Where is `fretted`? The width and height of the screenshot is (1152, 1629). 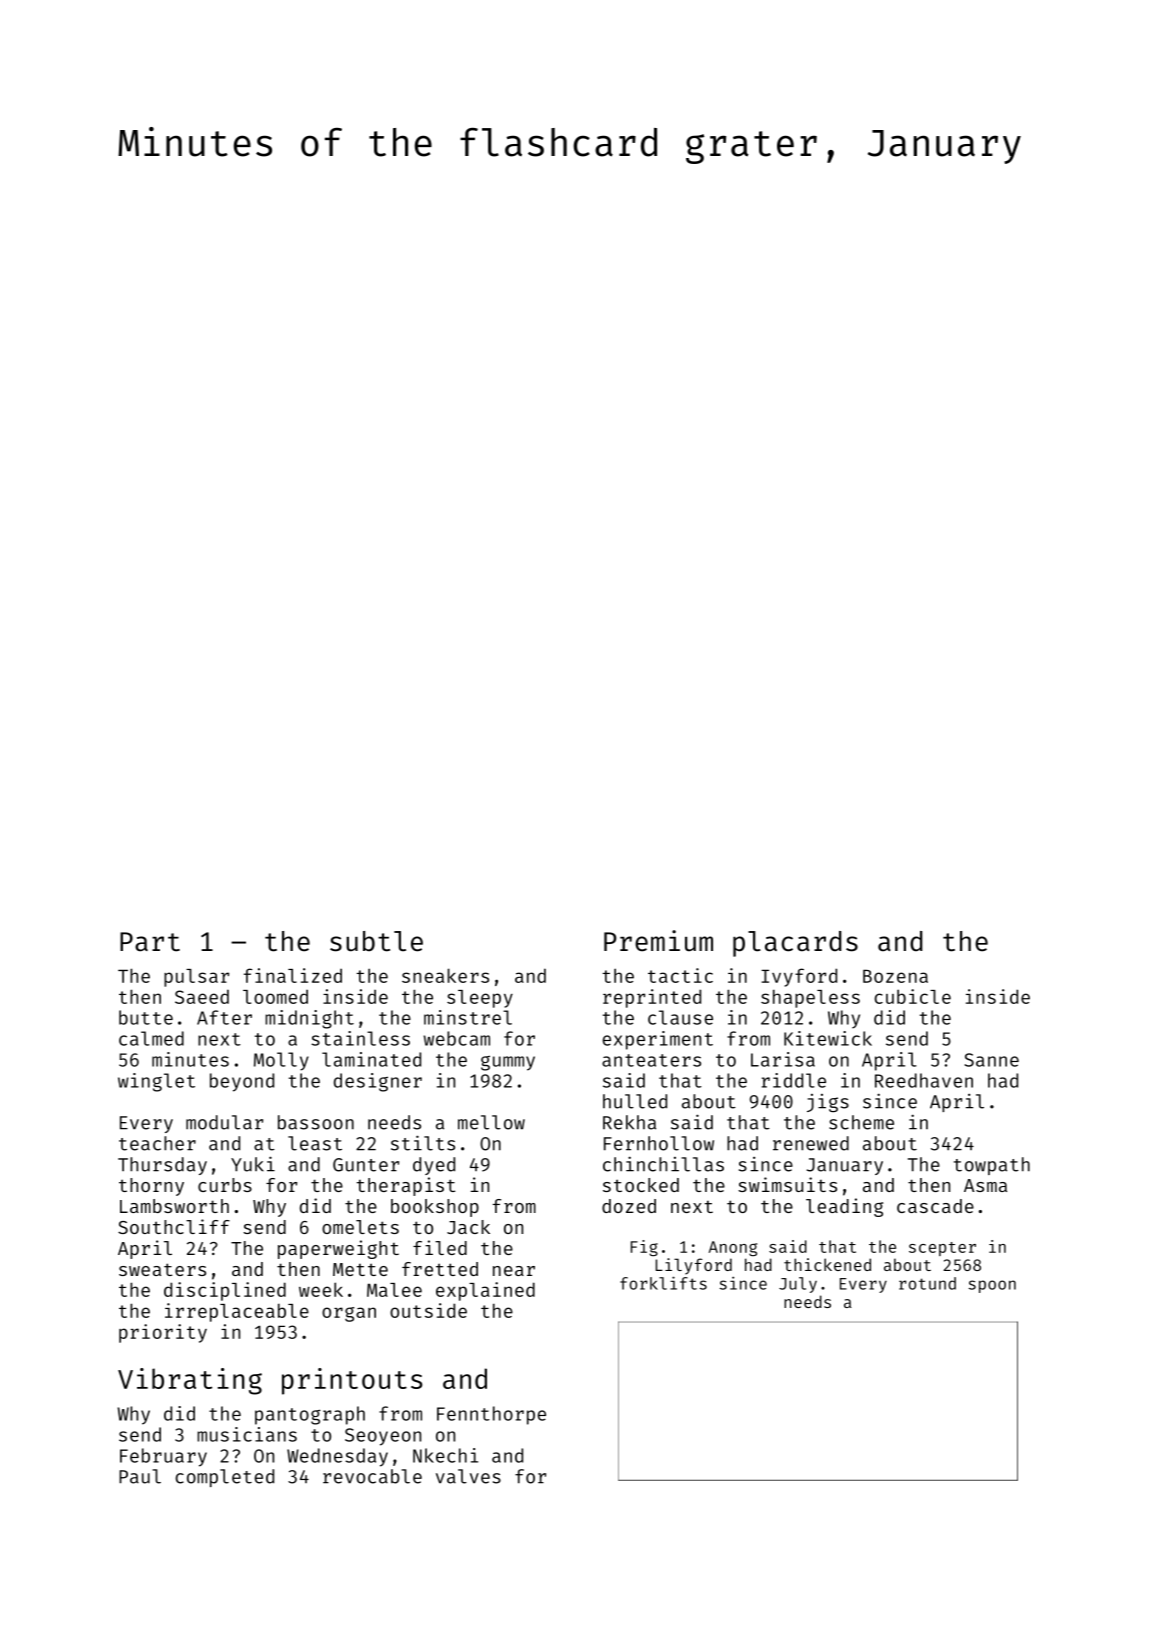 fretted is located at coordinates (440, 1269).
